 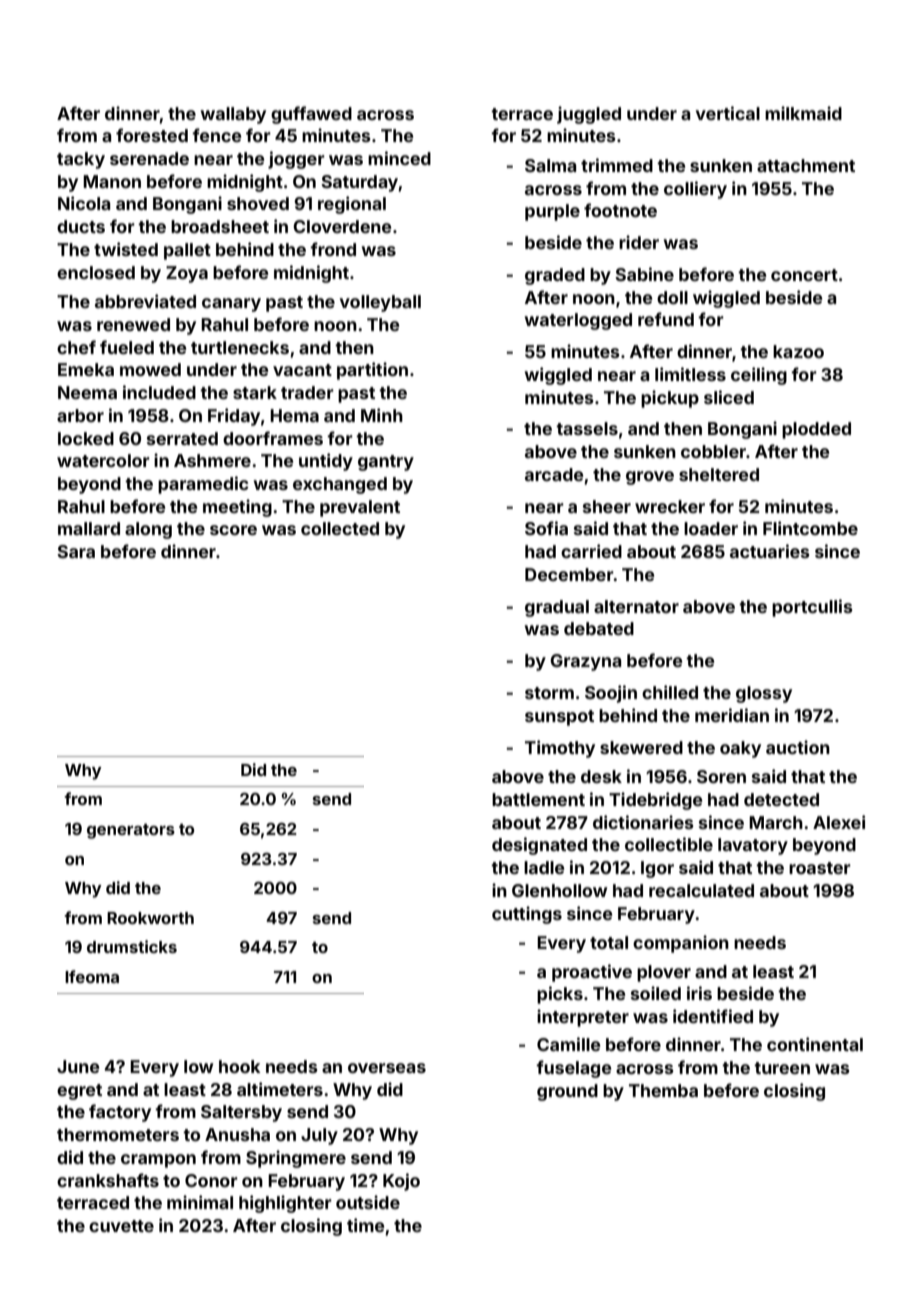 What do you see at coordinates (555, 276) in the document?
I see `graded` at bounding box center [555, 276].
